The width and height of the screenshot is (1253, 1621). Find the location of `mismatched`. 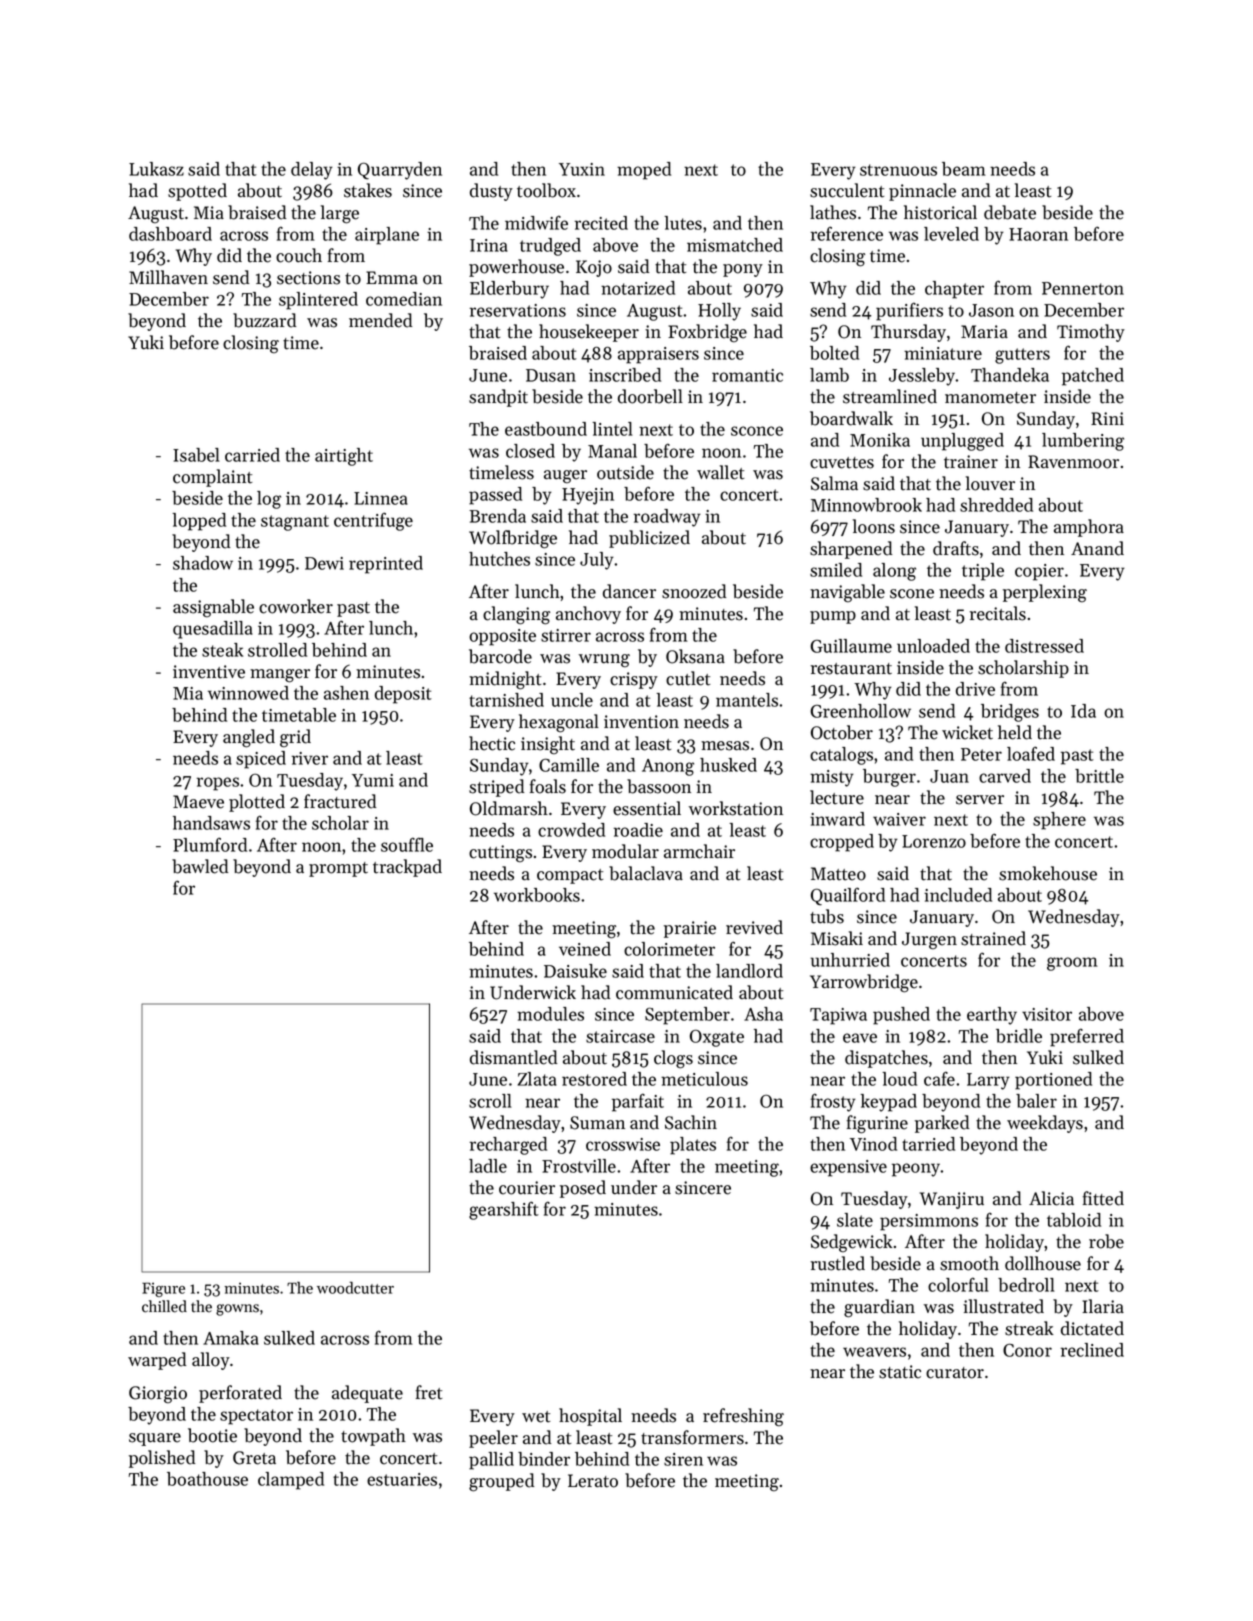

mismatched is located at coordinates (735, 245).
